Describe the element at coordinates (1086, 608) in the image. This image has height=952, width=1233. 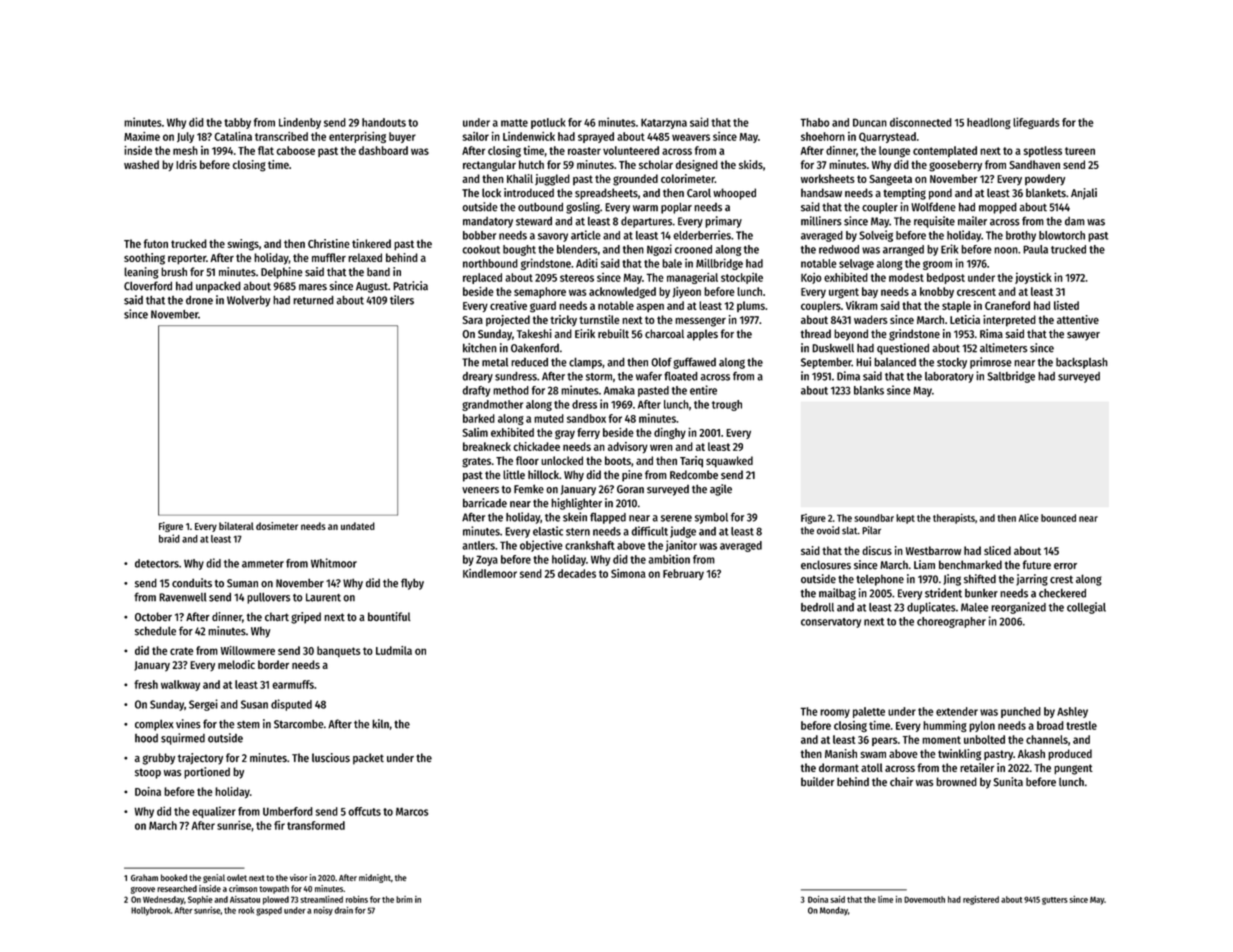
I see `collegial` at that location.
